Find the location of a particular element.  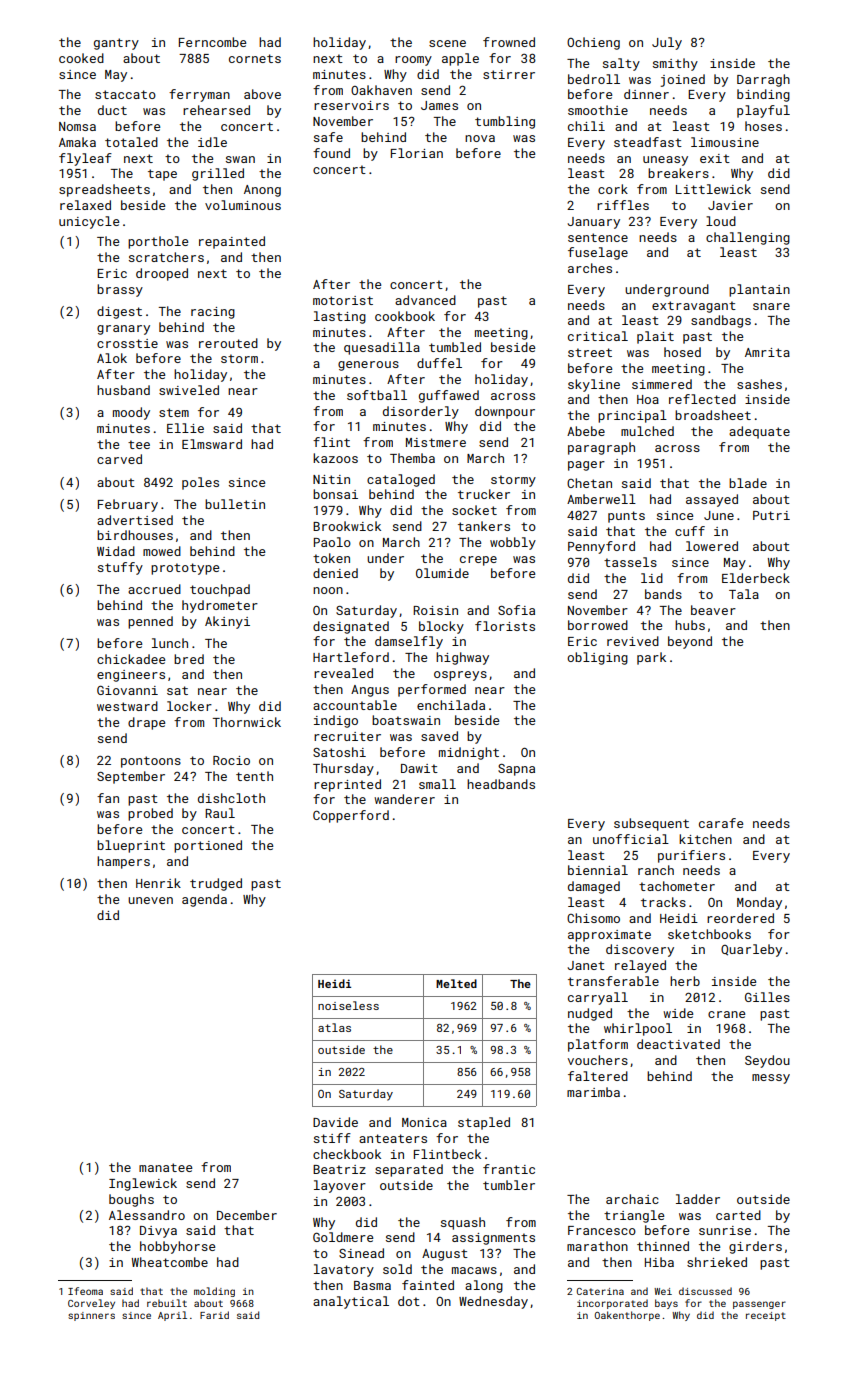

wanderer is located at coordinates (404, 799).
